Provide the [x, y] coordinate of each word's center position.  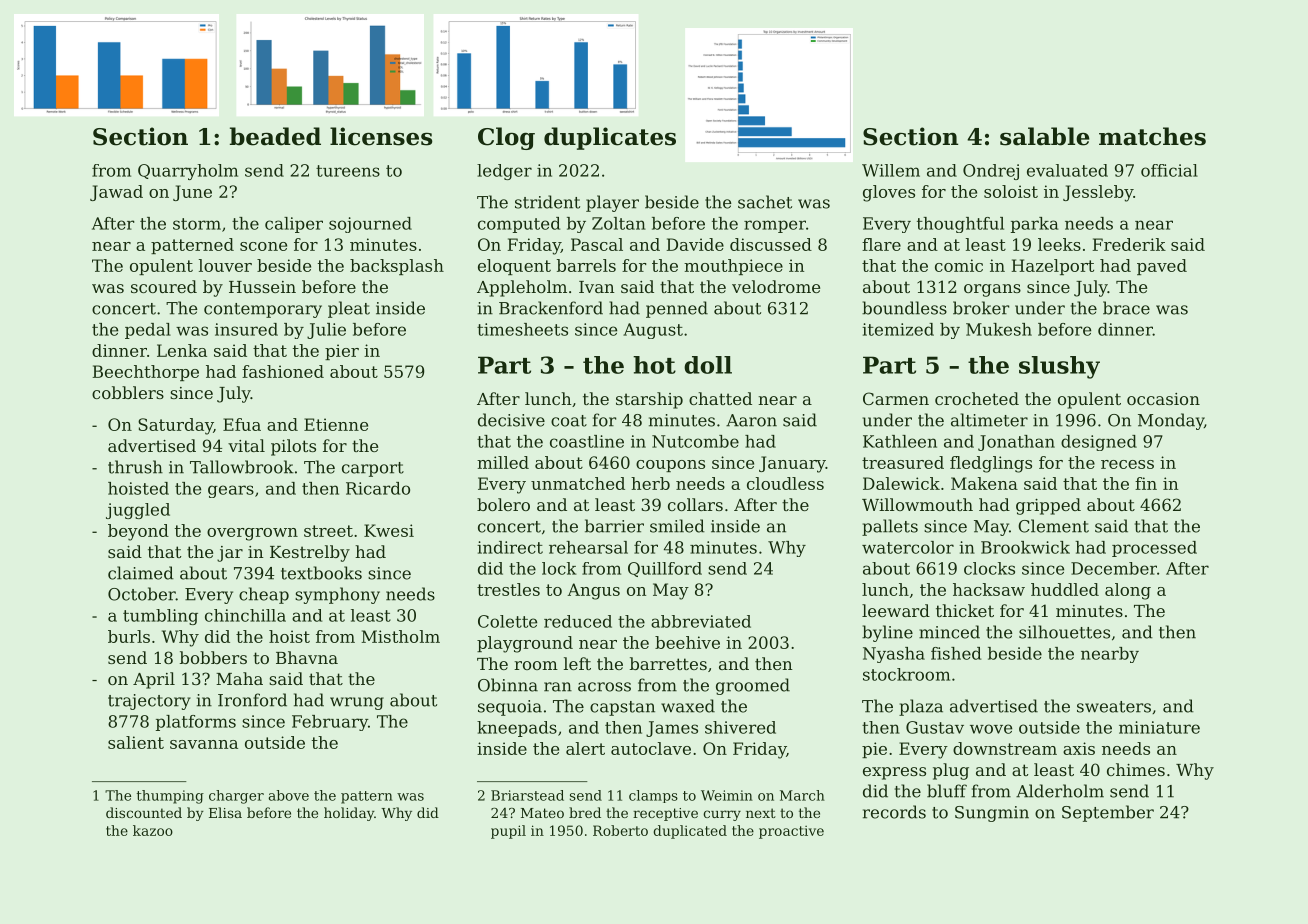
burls [129, 636]
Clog [506, 138]
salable [1045, 136]
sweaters [1114, 707]
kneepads [517, 729]
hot [654, 365]
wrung [357, 703]
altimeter [989, 420]
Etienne [336, 424]
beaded [275, 136]
